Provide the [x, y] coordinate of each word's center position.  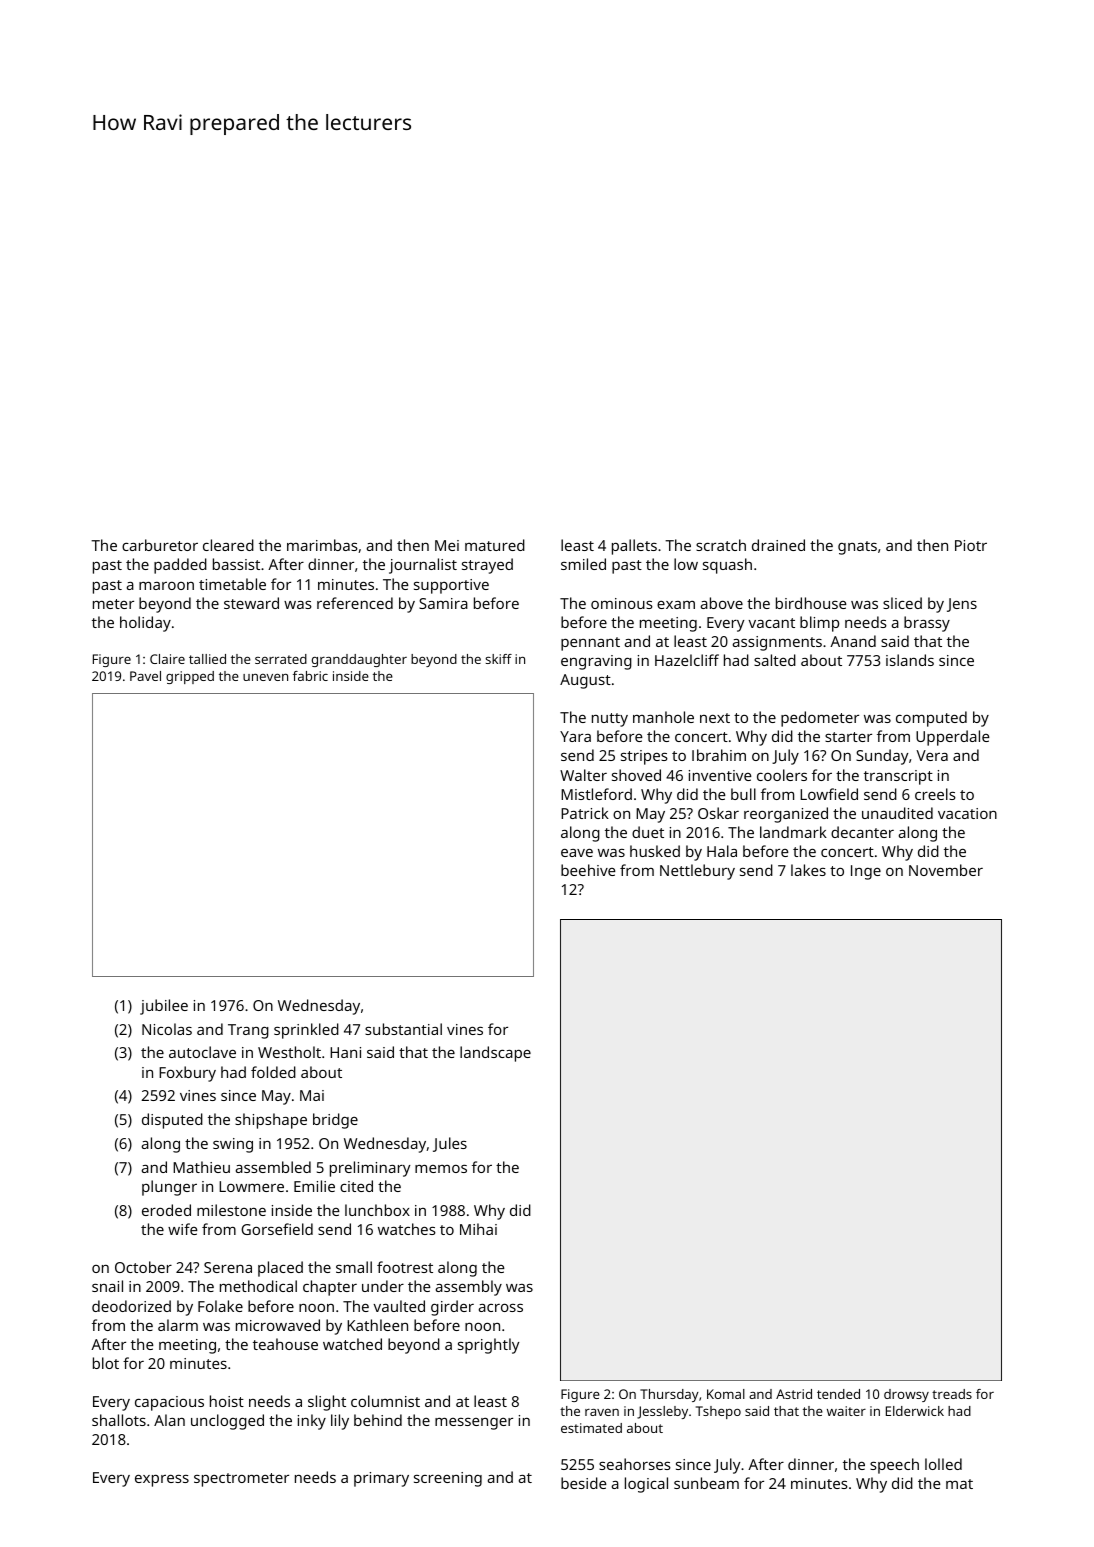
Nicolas [167, 1029]
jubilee [164, 1007]
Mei [447, 545]
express [162, 1480]
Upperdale [953, 738]
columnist [385, 1401]
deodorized [131, 1306]
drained [778, 545]
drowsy [906, 1395]
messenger [474, 1423]
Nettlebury [697, 872]
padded [180, 566]
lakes [808, 870]
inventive [720, 775]
